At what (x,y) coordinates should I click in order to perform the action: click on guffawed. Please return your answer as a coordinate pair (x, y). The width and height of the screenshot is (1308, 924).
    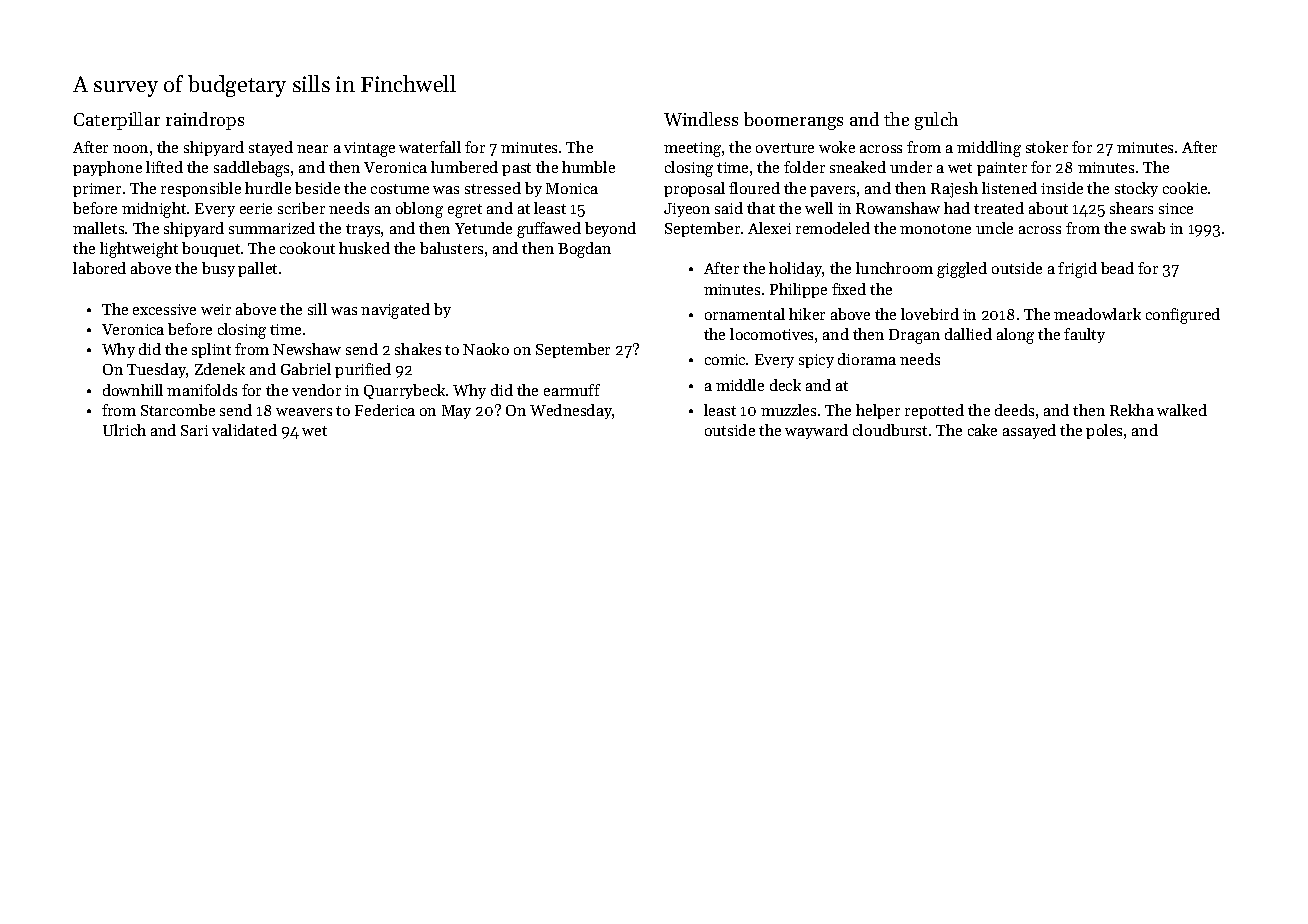
    Looking at the image, I should click on (549, 230).
